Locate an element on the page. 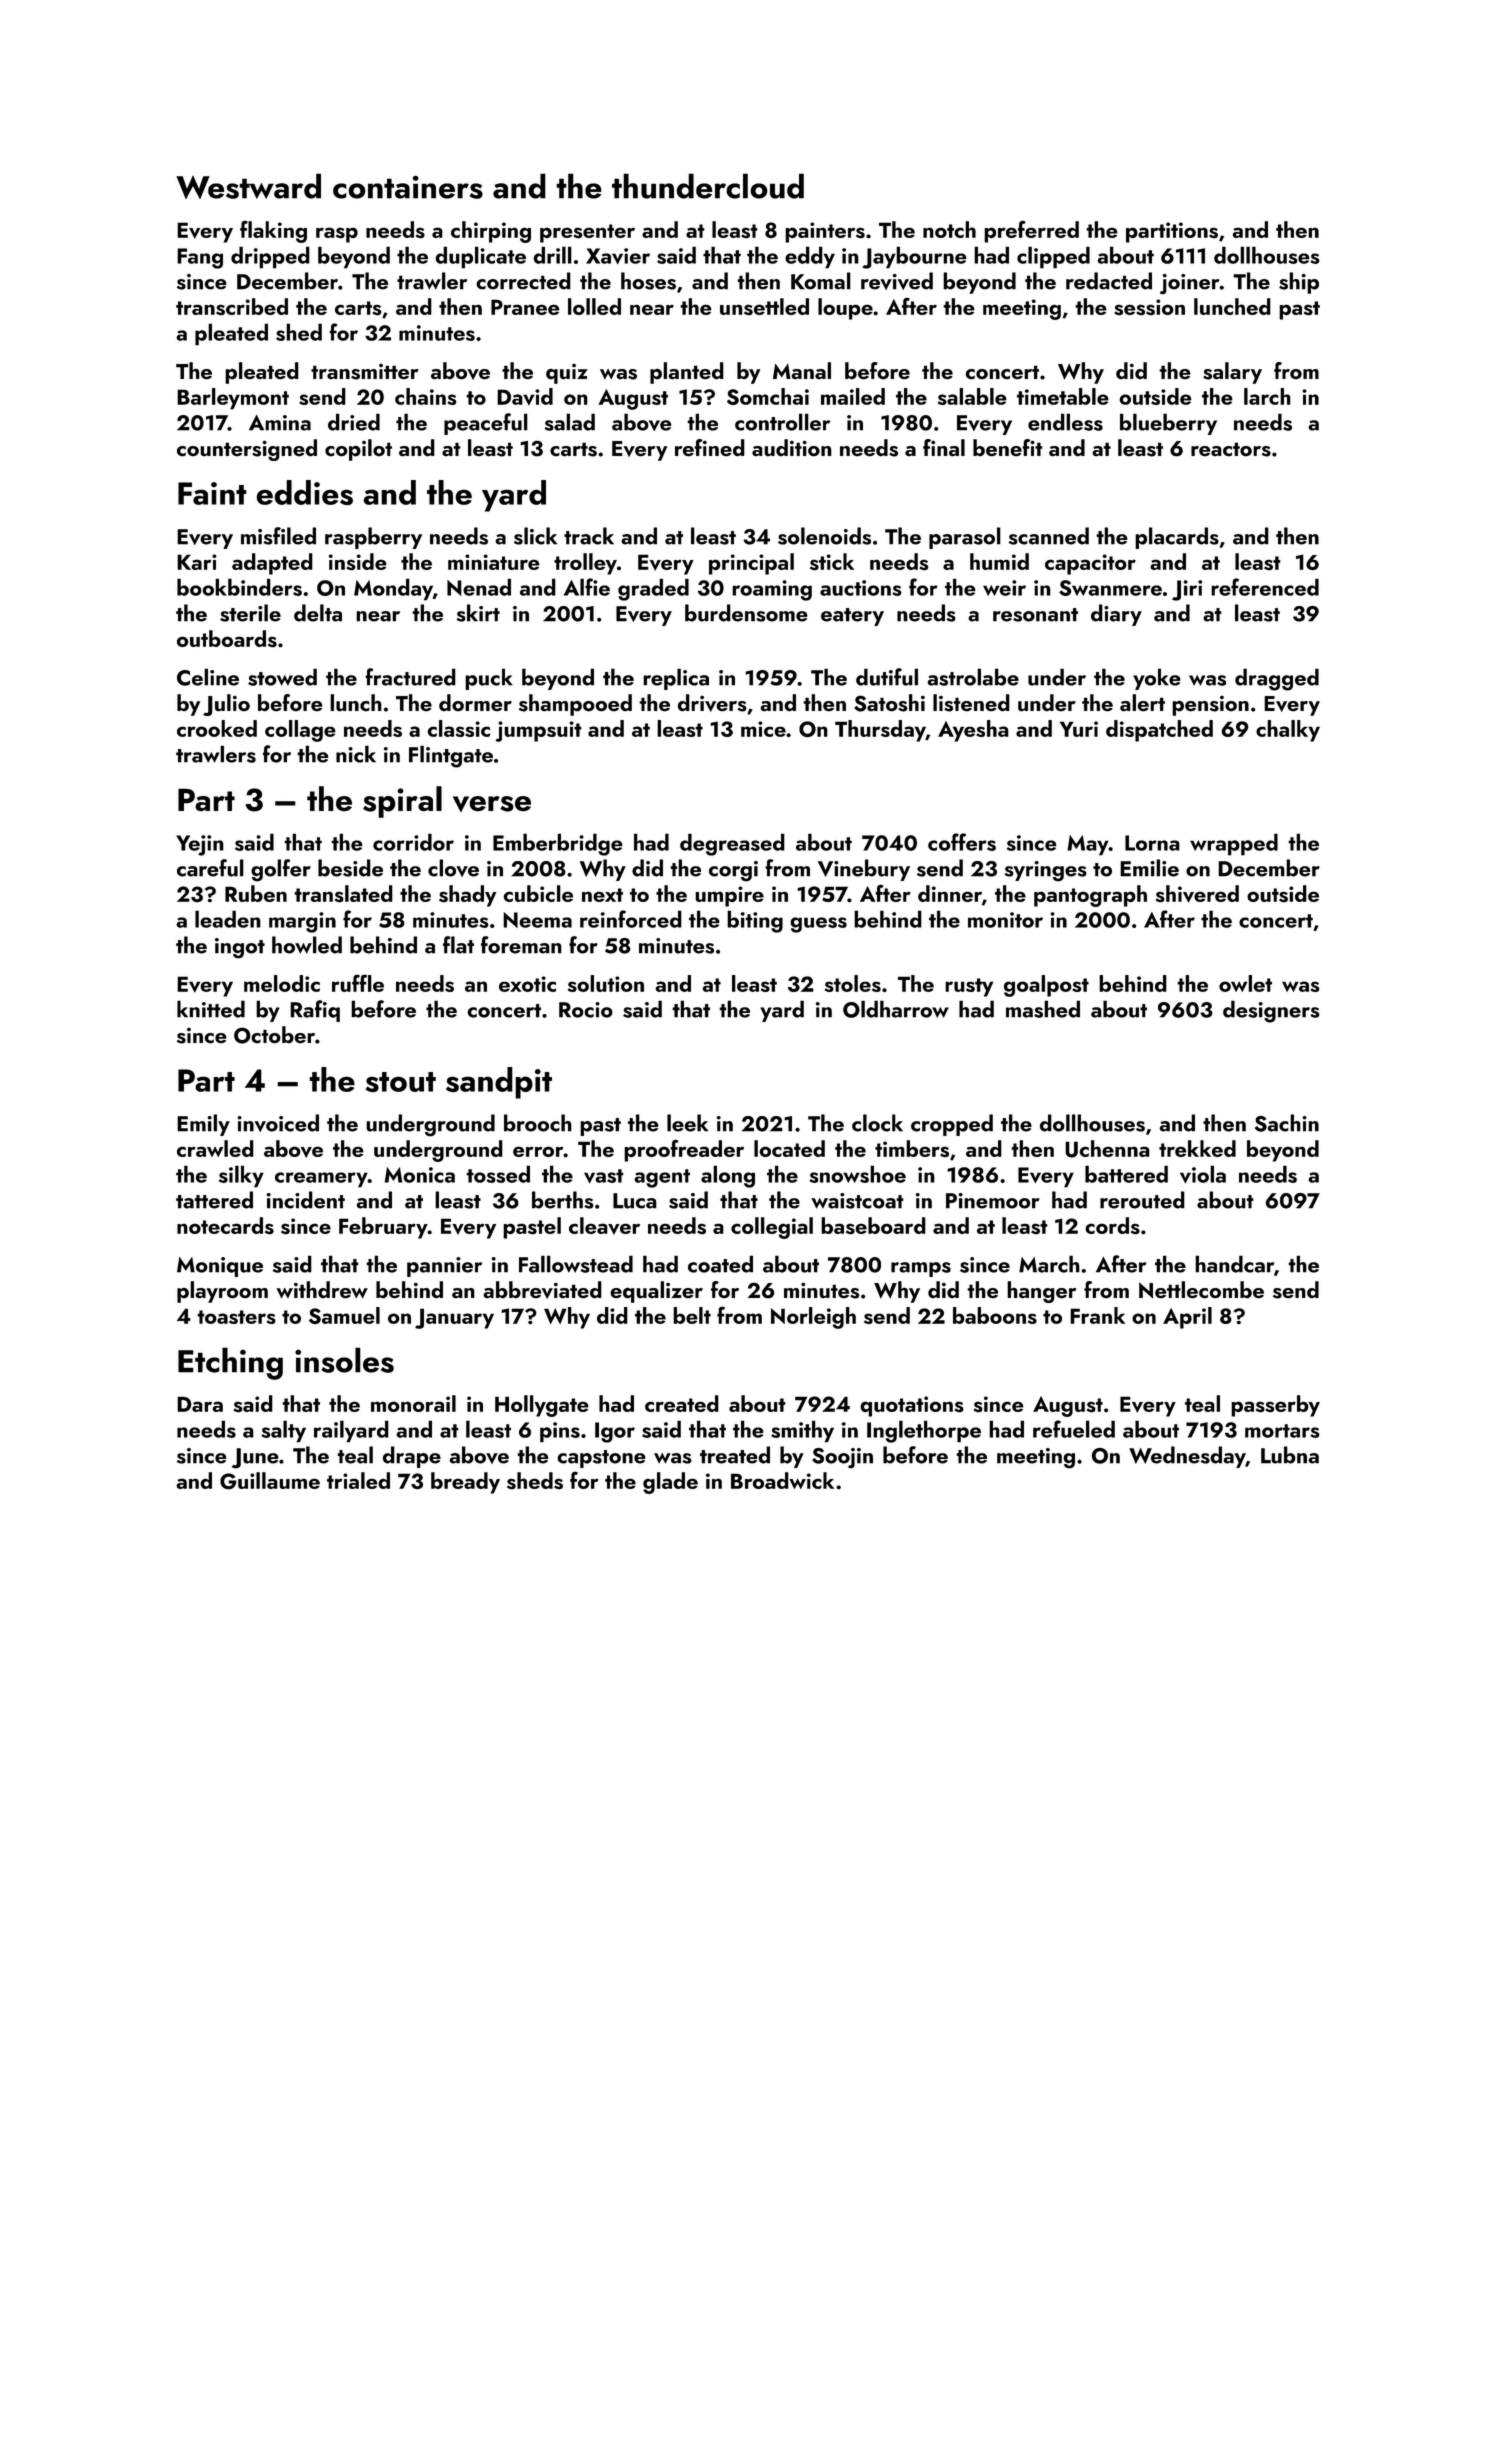  transmitter is located at coordinates (365, 372).
